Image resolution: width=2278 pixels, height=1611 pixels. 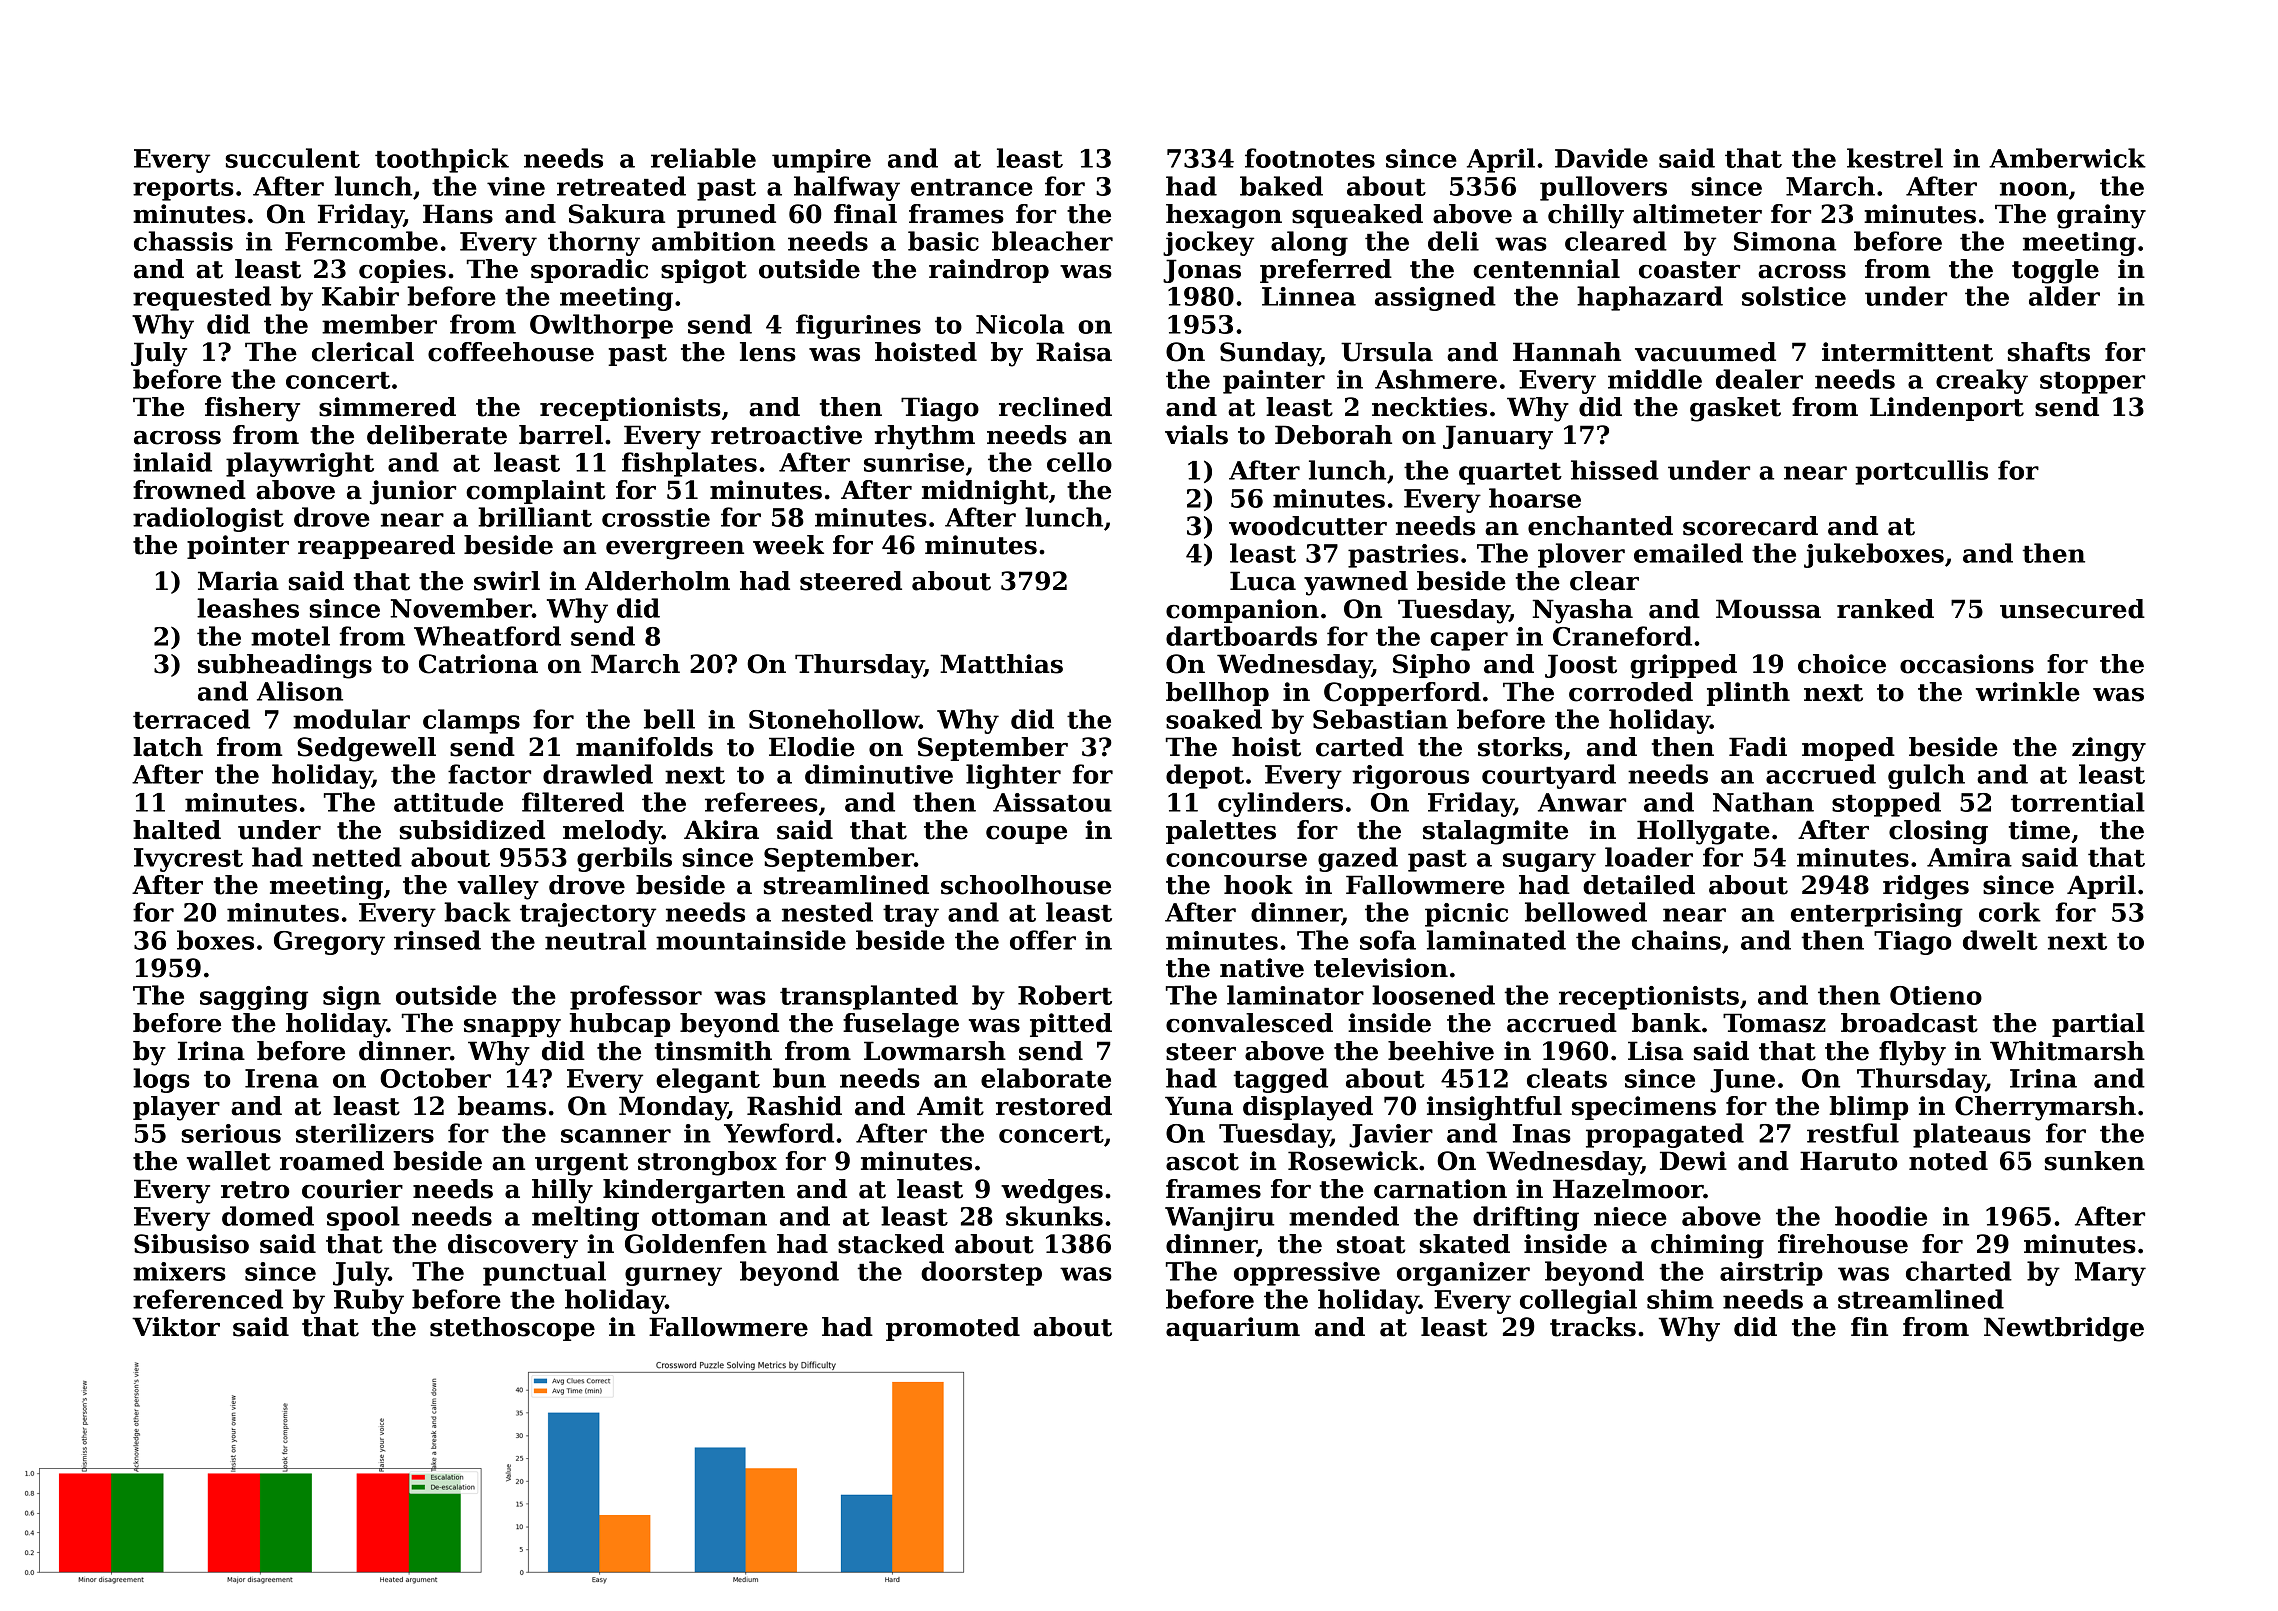 I want to click on choice, so click(x=1842, y=664).
